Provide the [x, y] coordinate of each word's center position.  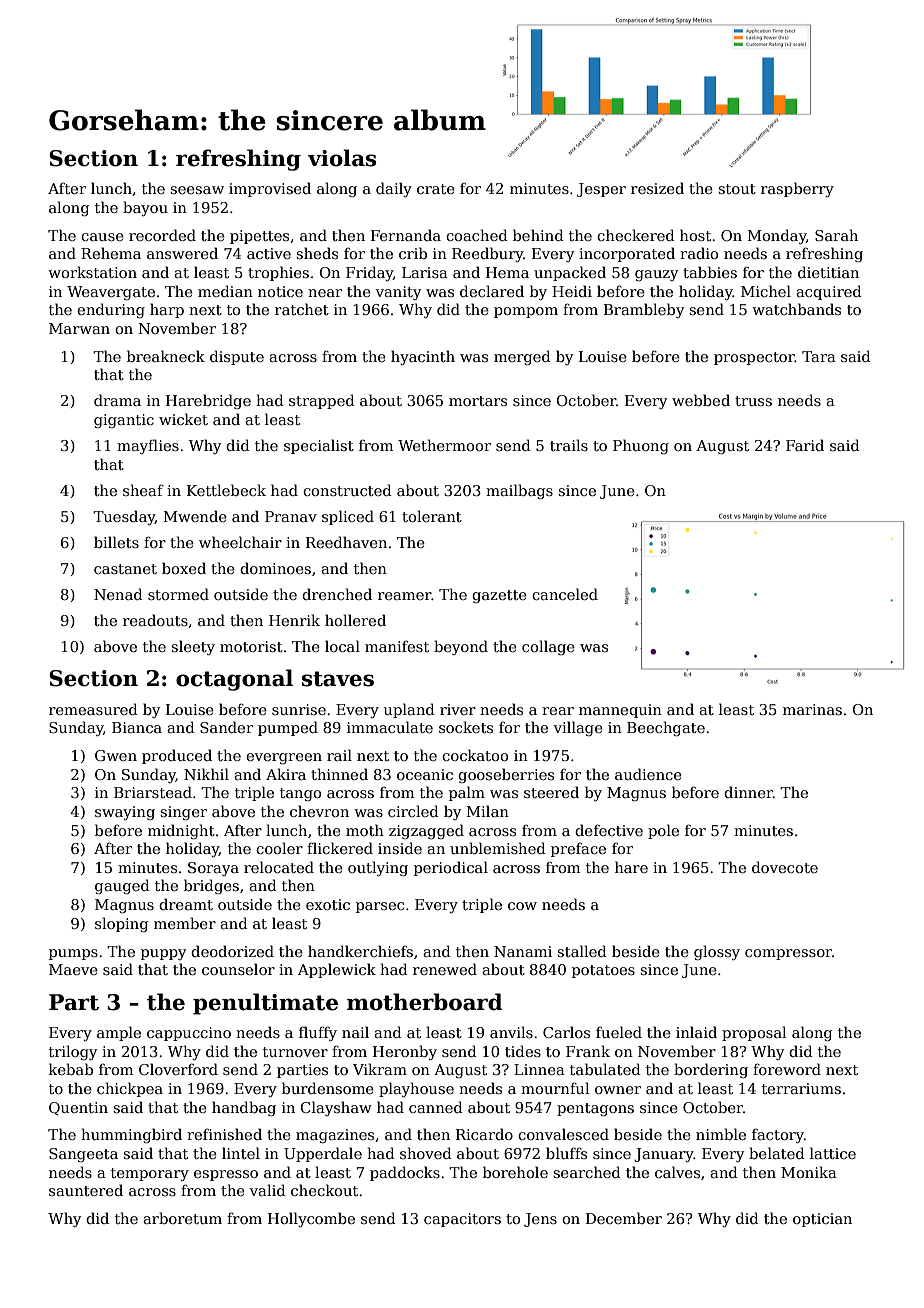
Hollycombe [311, 1219]
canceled [565, 594]
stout [737, 189]
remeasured [93, 709]
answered [182, 253]
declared [492, 291]
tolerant [432, 516]
